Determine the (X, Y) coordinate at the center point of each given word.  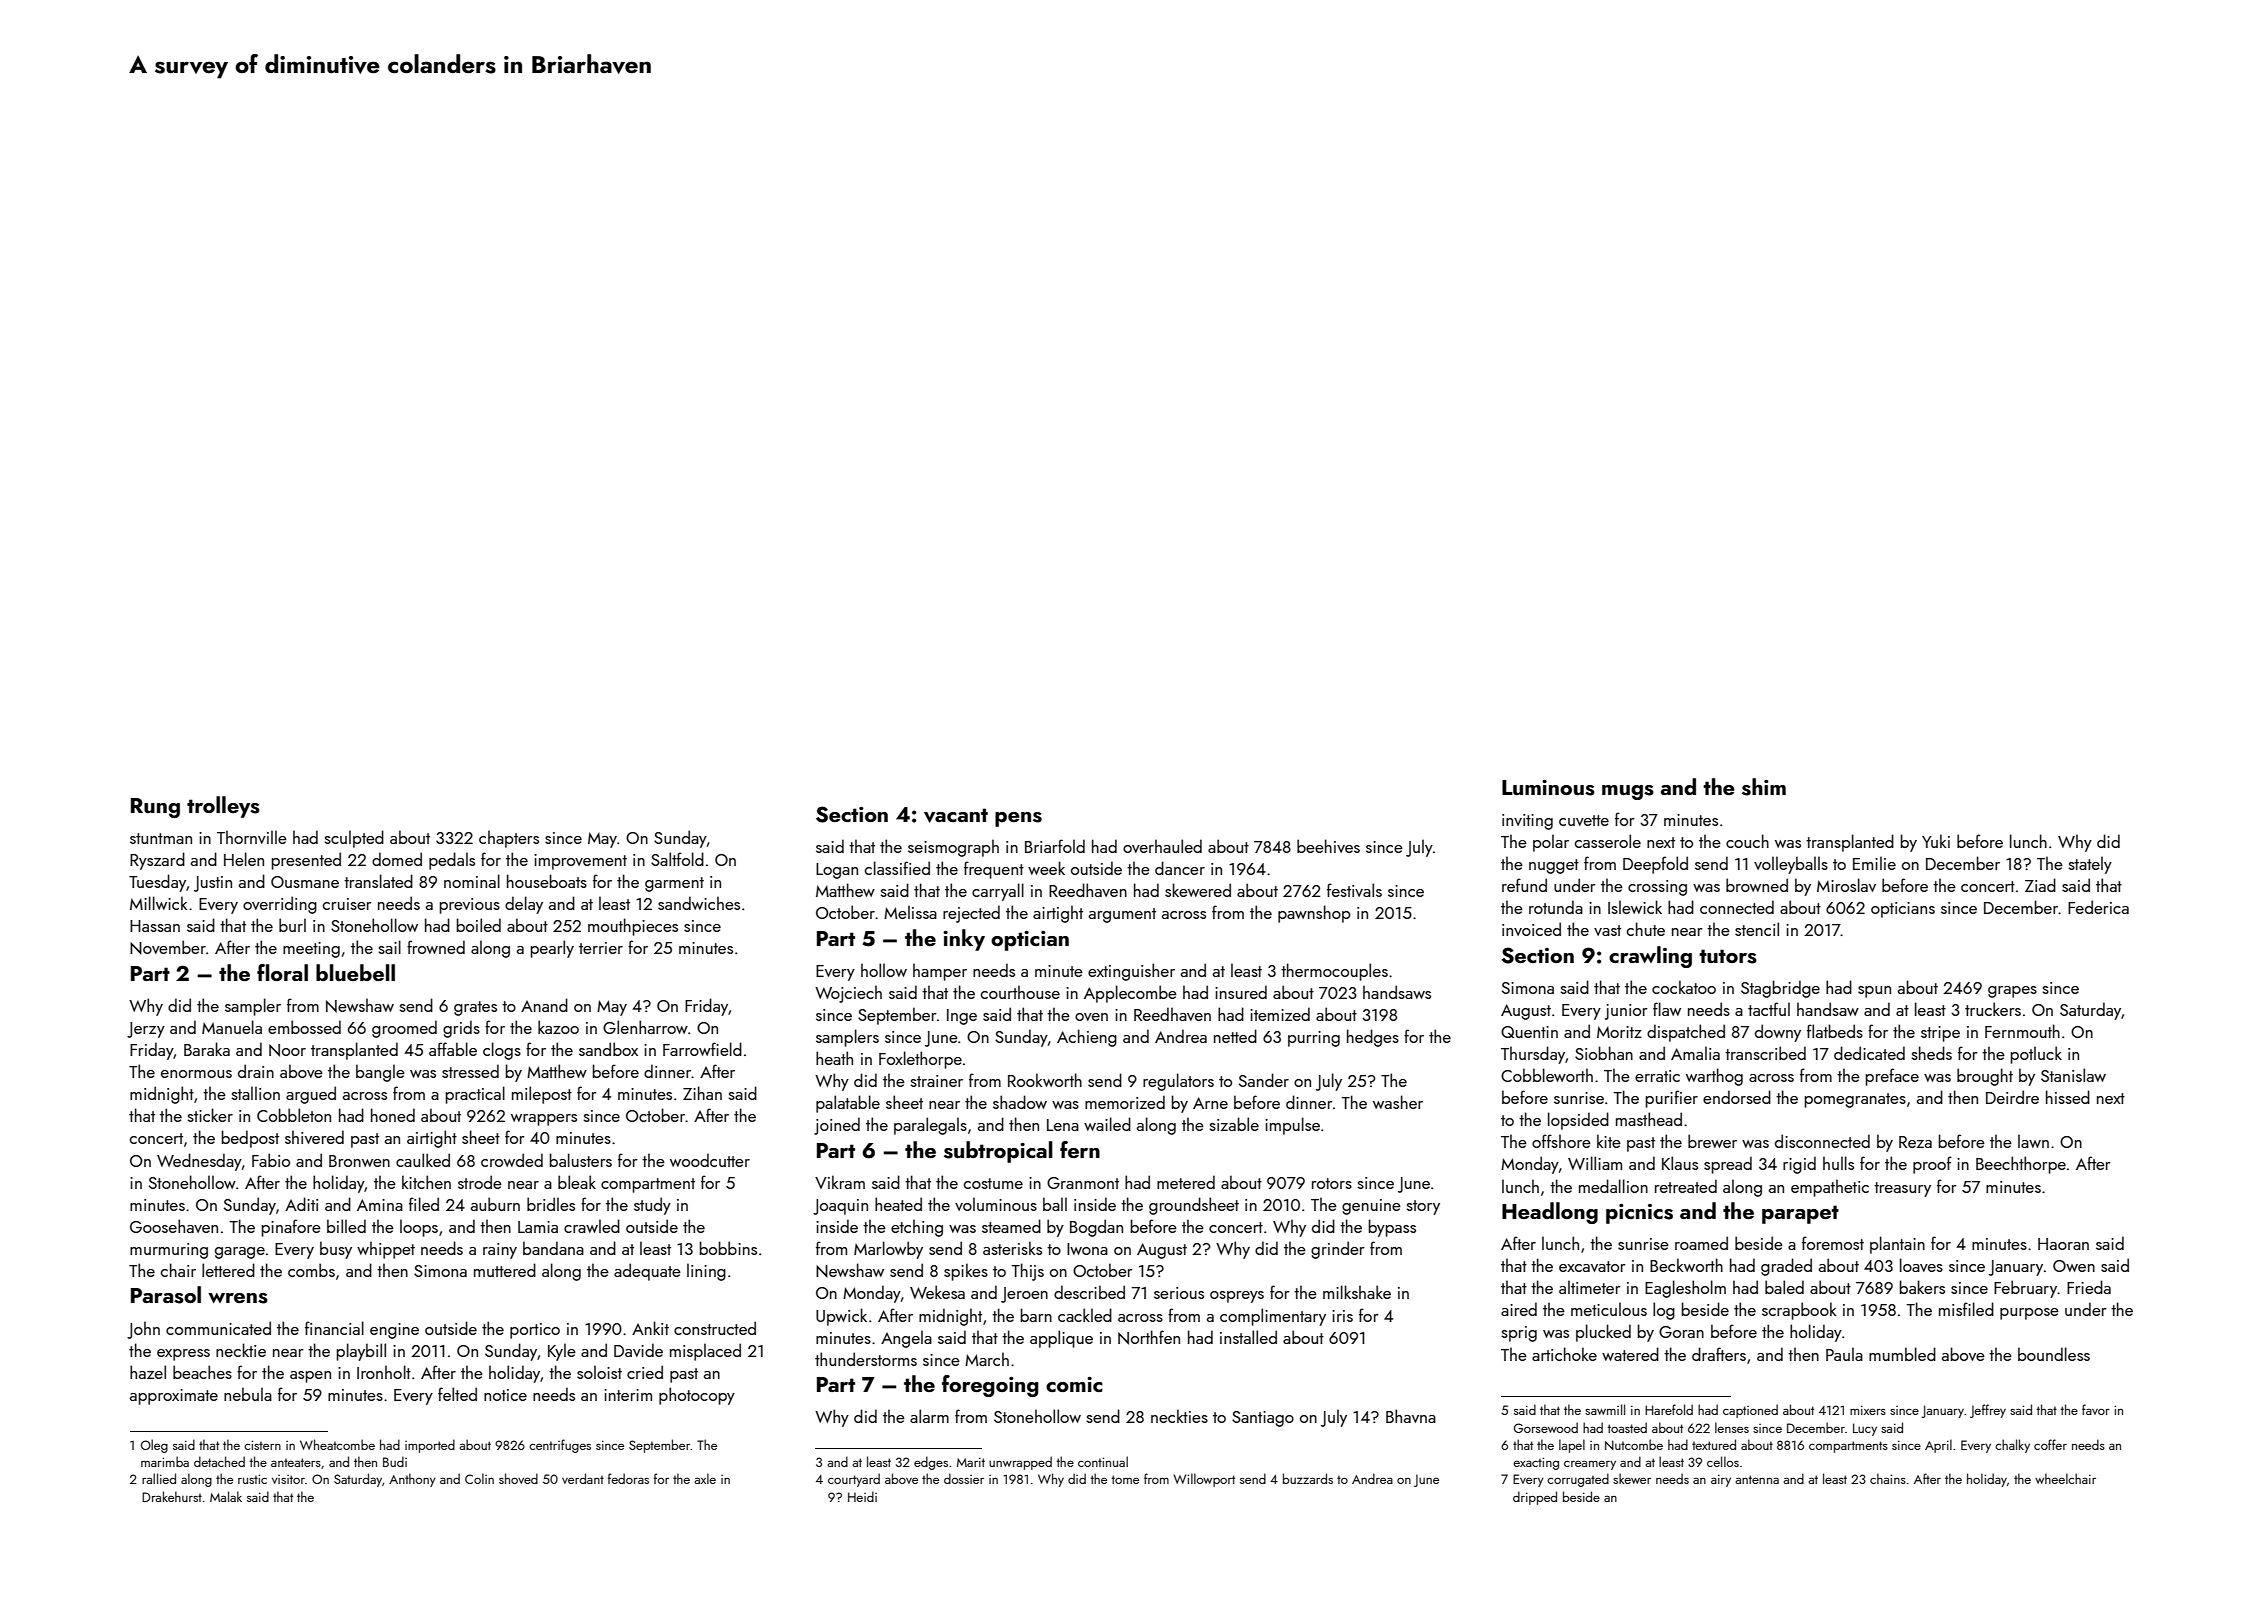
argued (311, 1095)
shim (1764, 787)
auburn (495, 1204)
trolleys (223, 807)
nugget (1554, 866)
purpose (2029, 1314)
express (183, 1355)
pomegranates (1855, 1100)
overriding (280, 905)
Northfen (1149, 1337)
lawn (2033, 1141)
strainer (936, 1081)
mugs (1628, 792)
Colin (479, 1478)
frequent (994, 870)
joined (837, 1126)
